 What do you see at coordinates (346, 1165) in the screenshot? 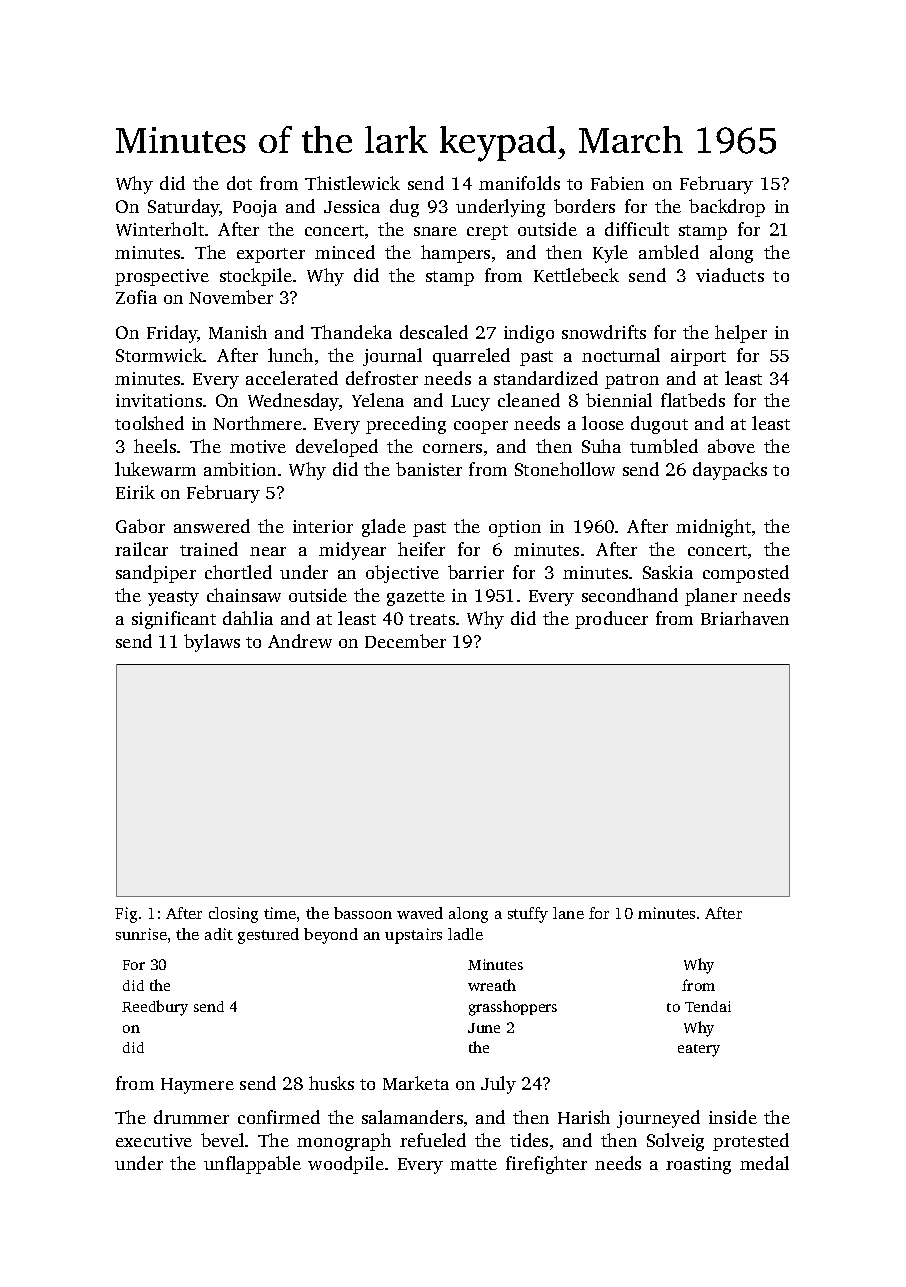
I see `woodpile` at bounding box center [346, 1165].
